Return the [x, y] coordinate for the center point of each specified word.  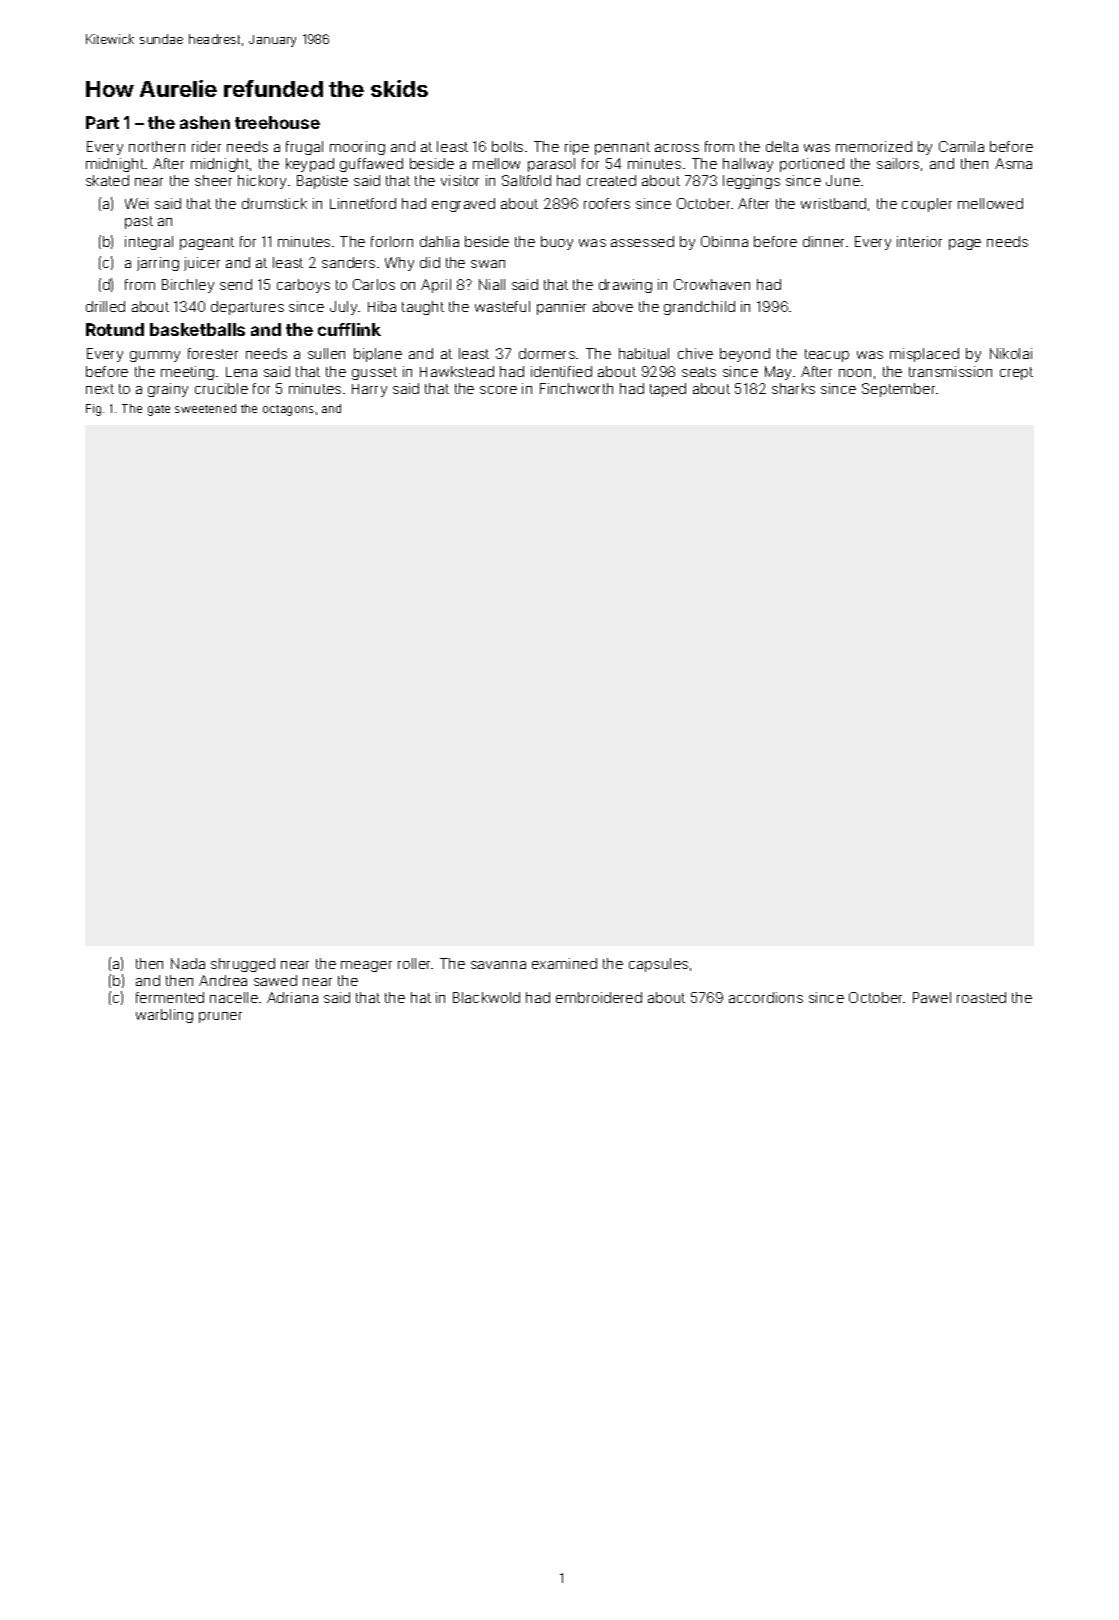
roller [415, 963]
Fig [93, 410]
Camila [961, 146]
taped [668, 390]
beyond [745, 355]
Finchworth [576, 388]
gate [159, 410]
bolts [507, 146]
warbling [164, 1016]
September [898, 390]
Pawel [932, 997]
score [498, 390]
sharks [793, 388]
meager [366, 966]
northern [157, 146]
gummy [155, 356]
